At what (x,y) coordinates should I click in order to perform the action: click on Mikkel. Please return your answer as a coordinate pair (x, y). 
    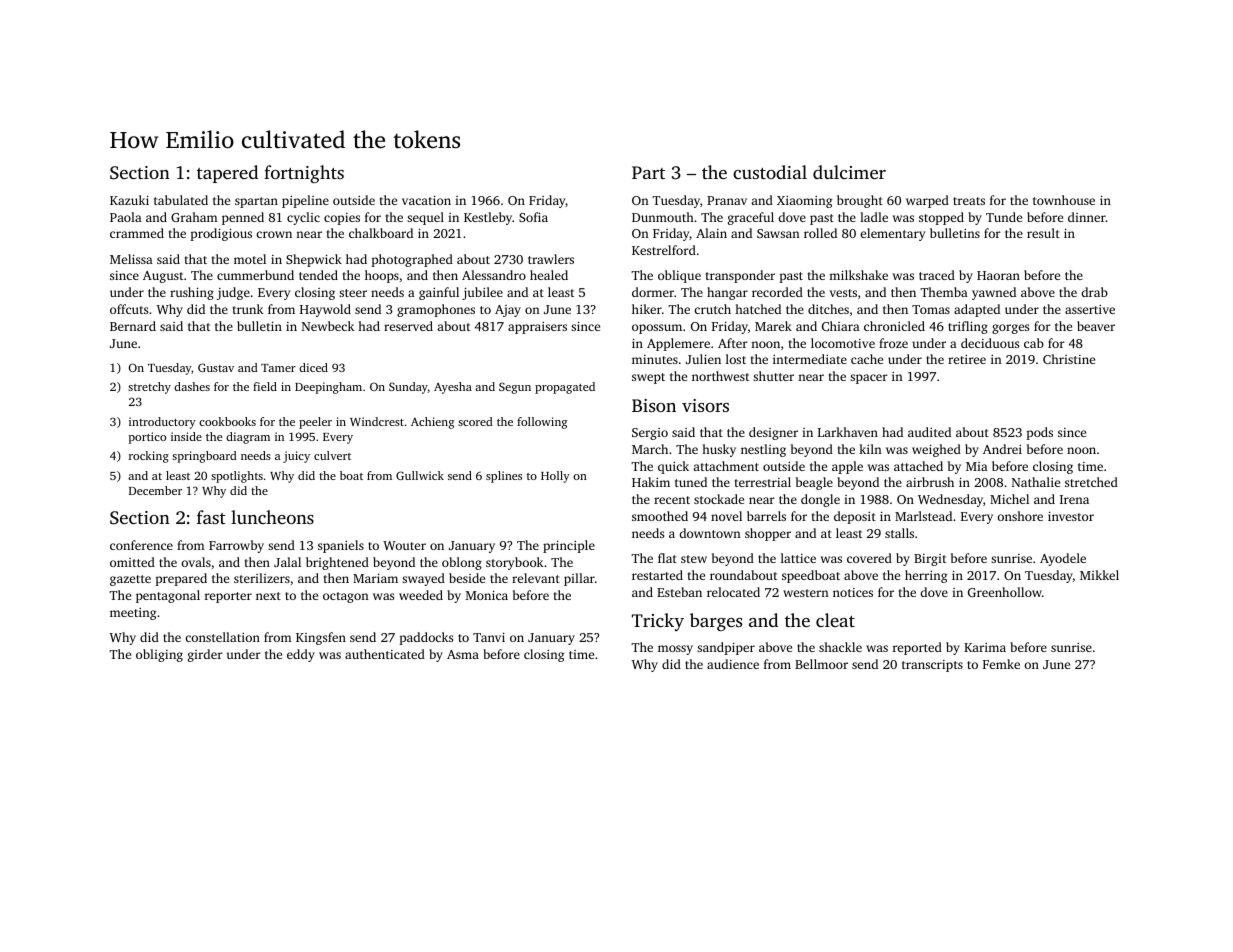
    Looking at the image, I should click on (1099, 575).
